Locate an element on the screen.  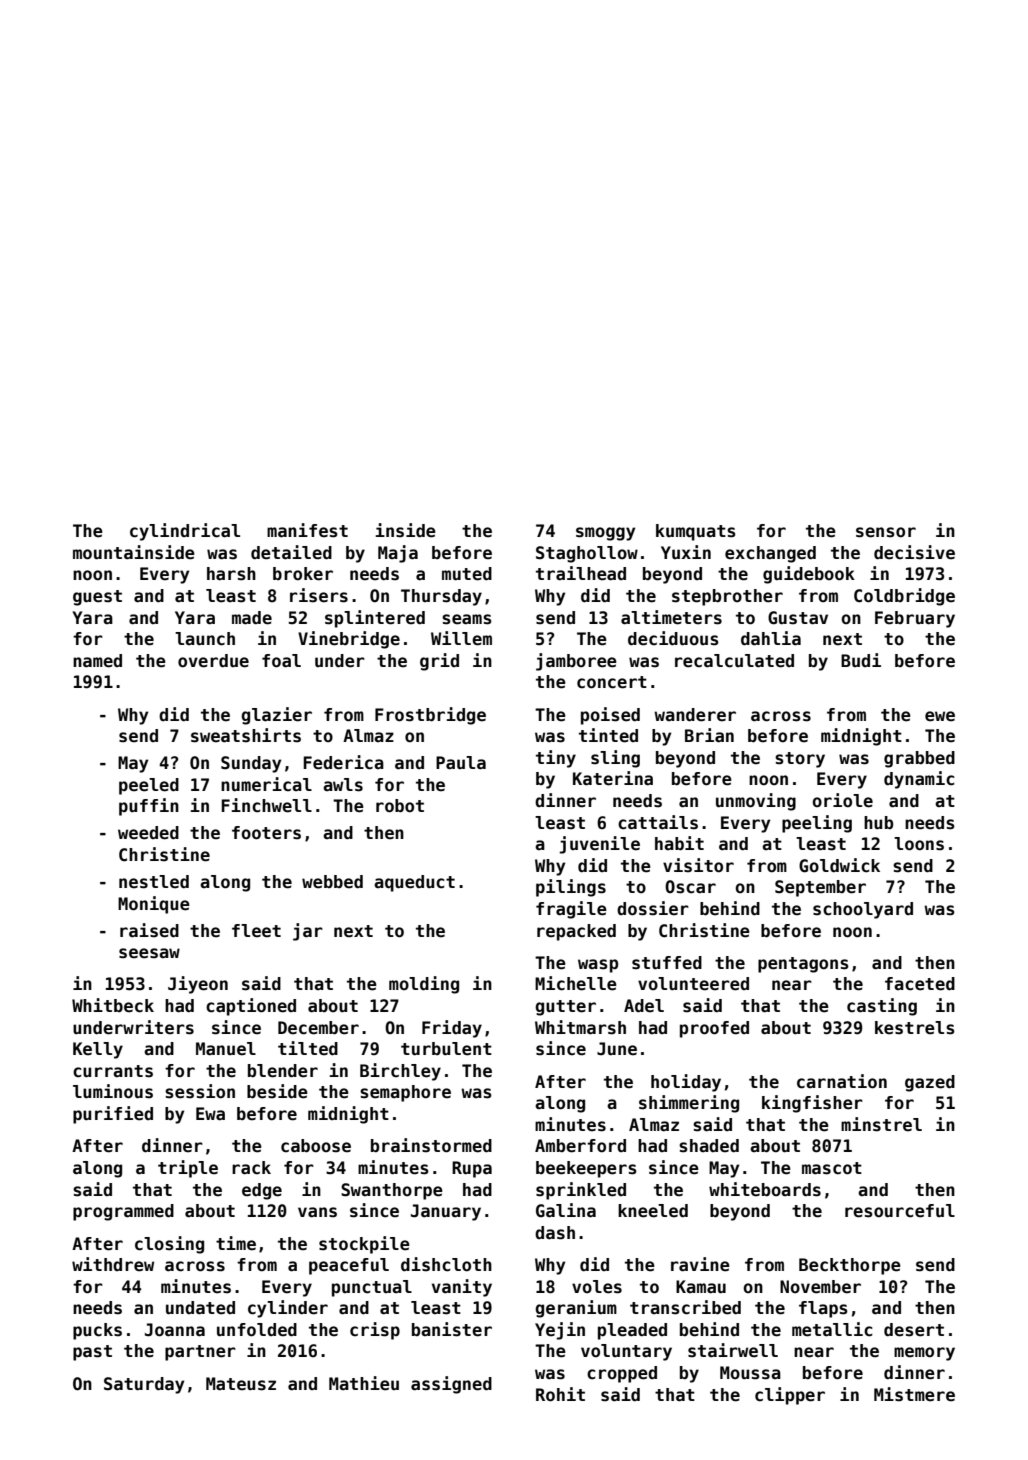
smoggy is located at coordinates (605, 534).
